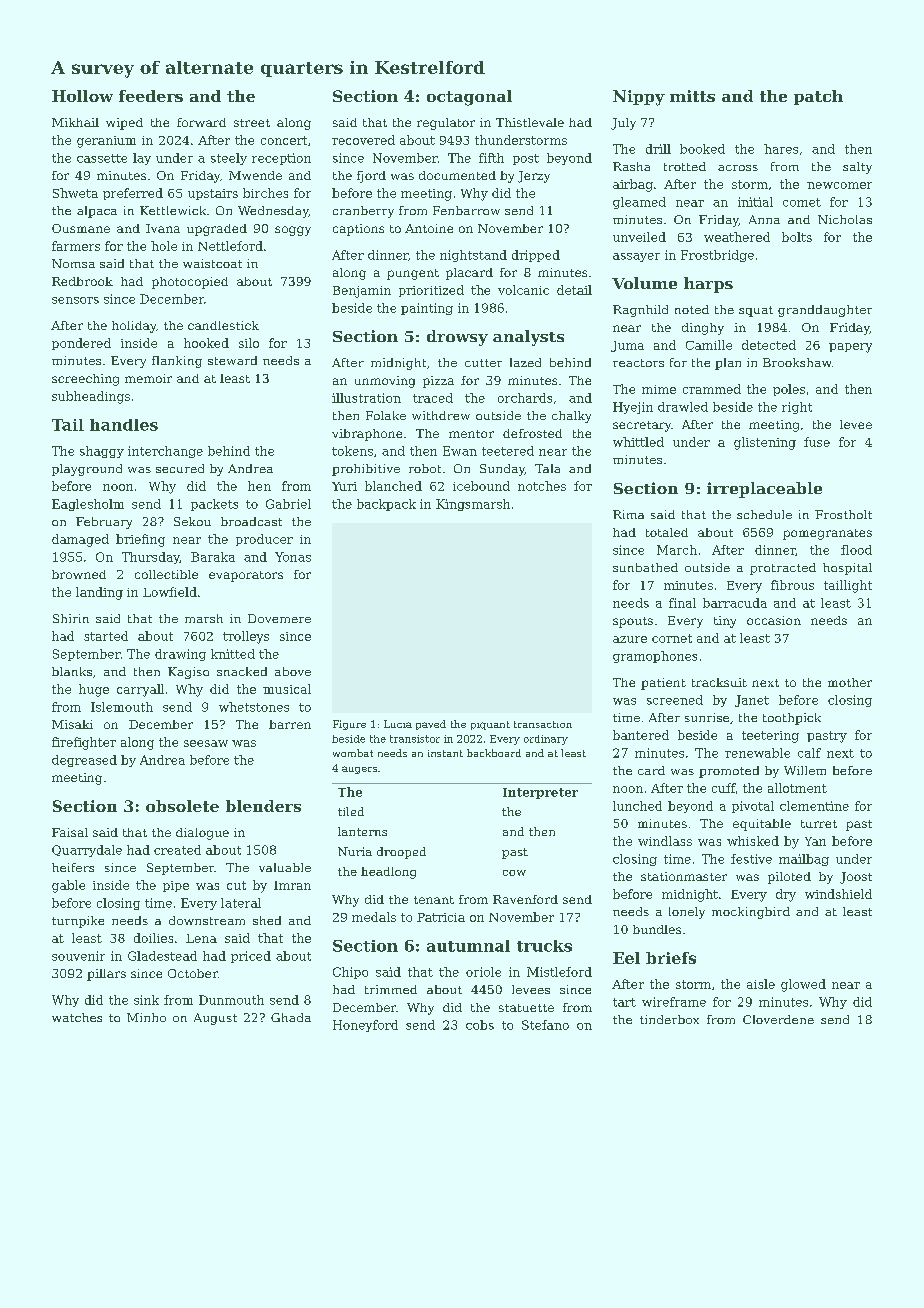 The height and width of the document is (1308, 924). I want to click on squat, so click(756, 311).
